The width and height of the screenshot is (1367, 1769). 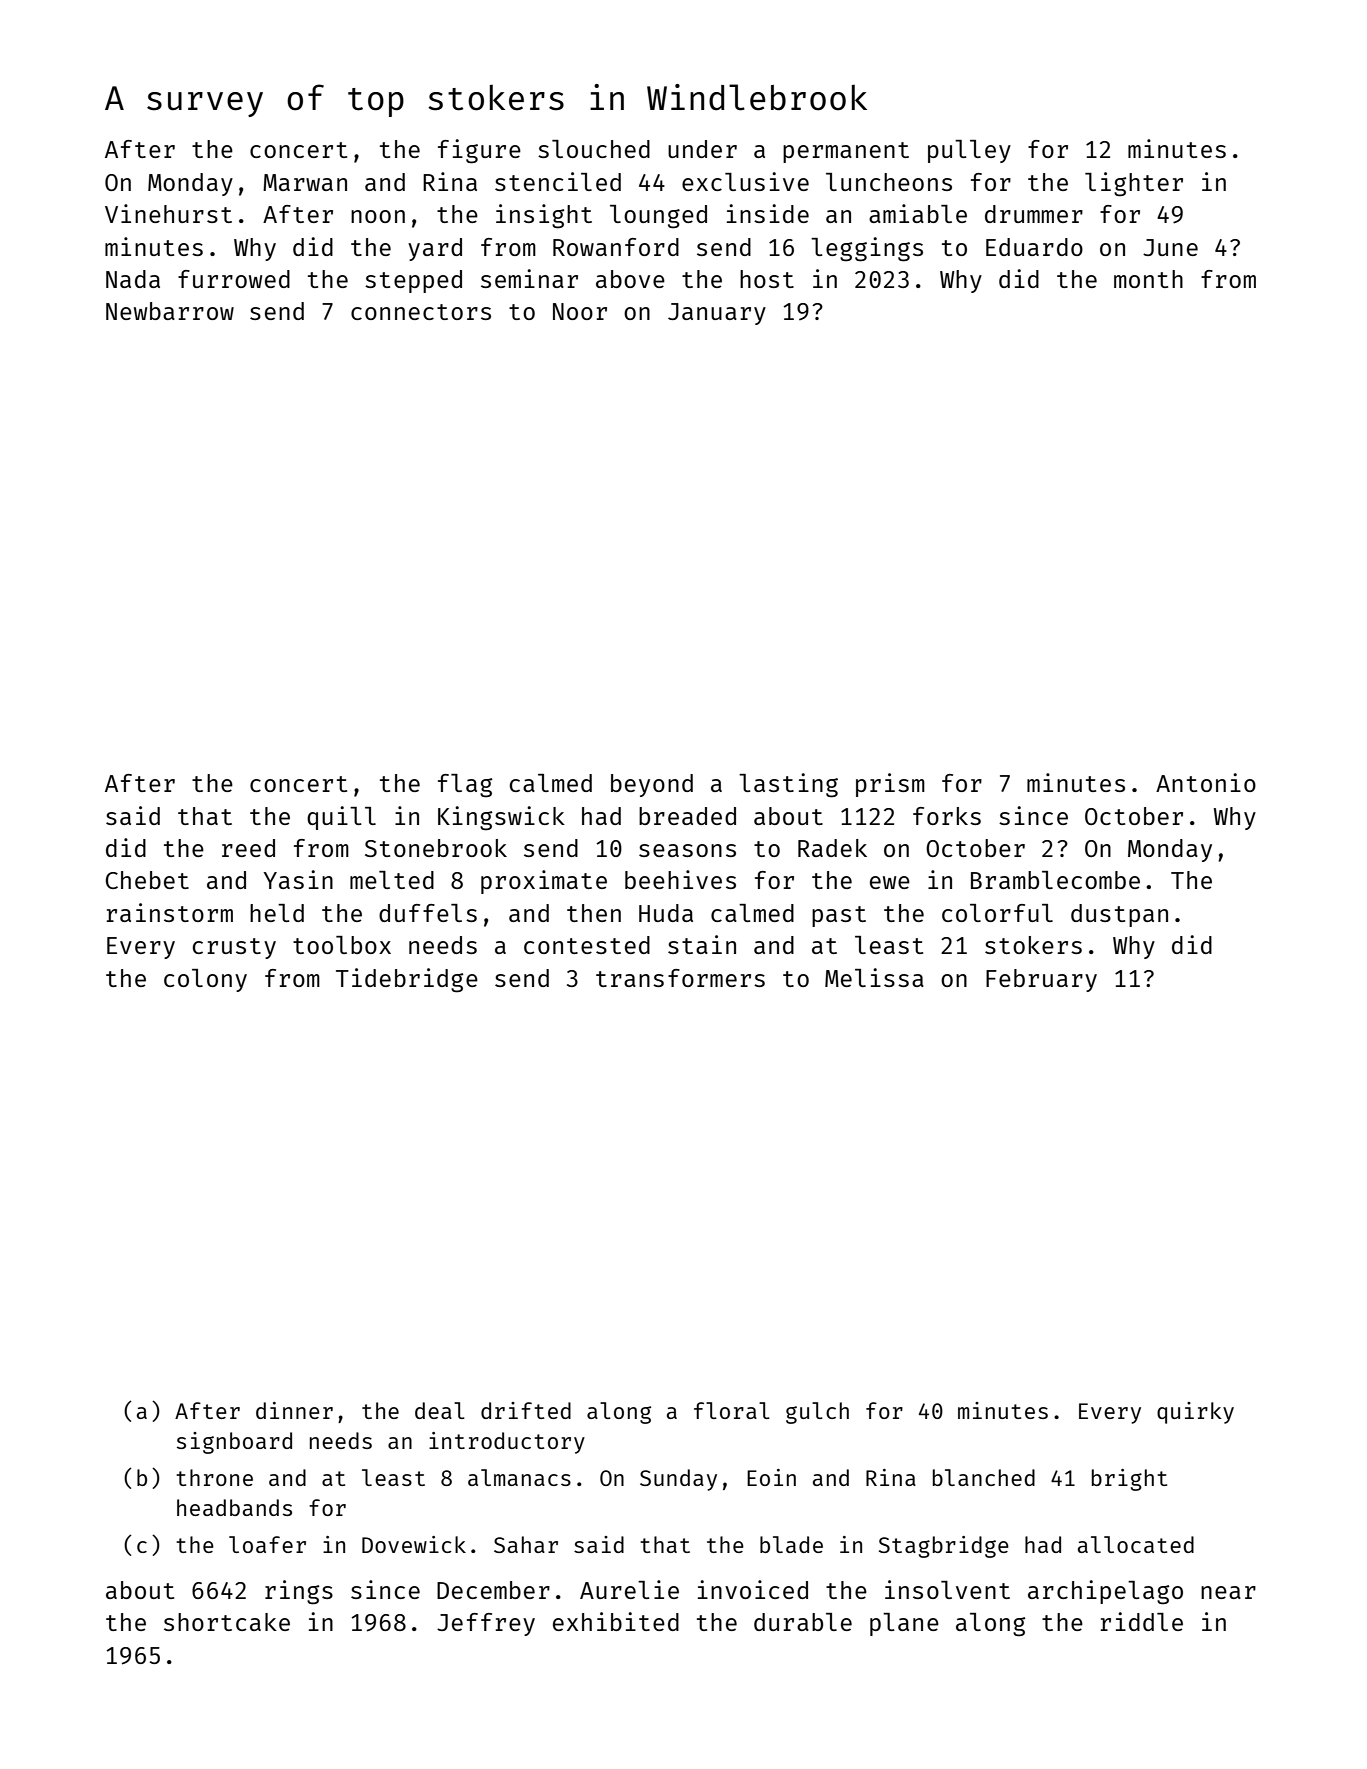 I want to click on furrowed, so click(x=234, y=279).
